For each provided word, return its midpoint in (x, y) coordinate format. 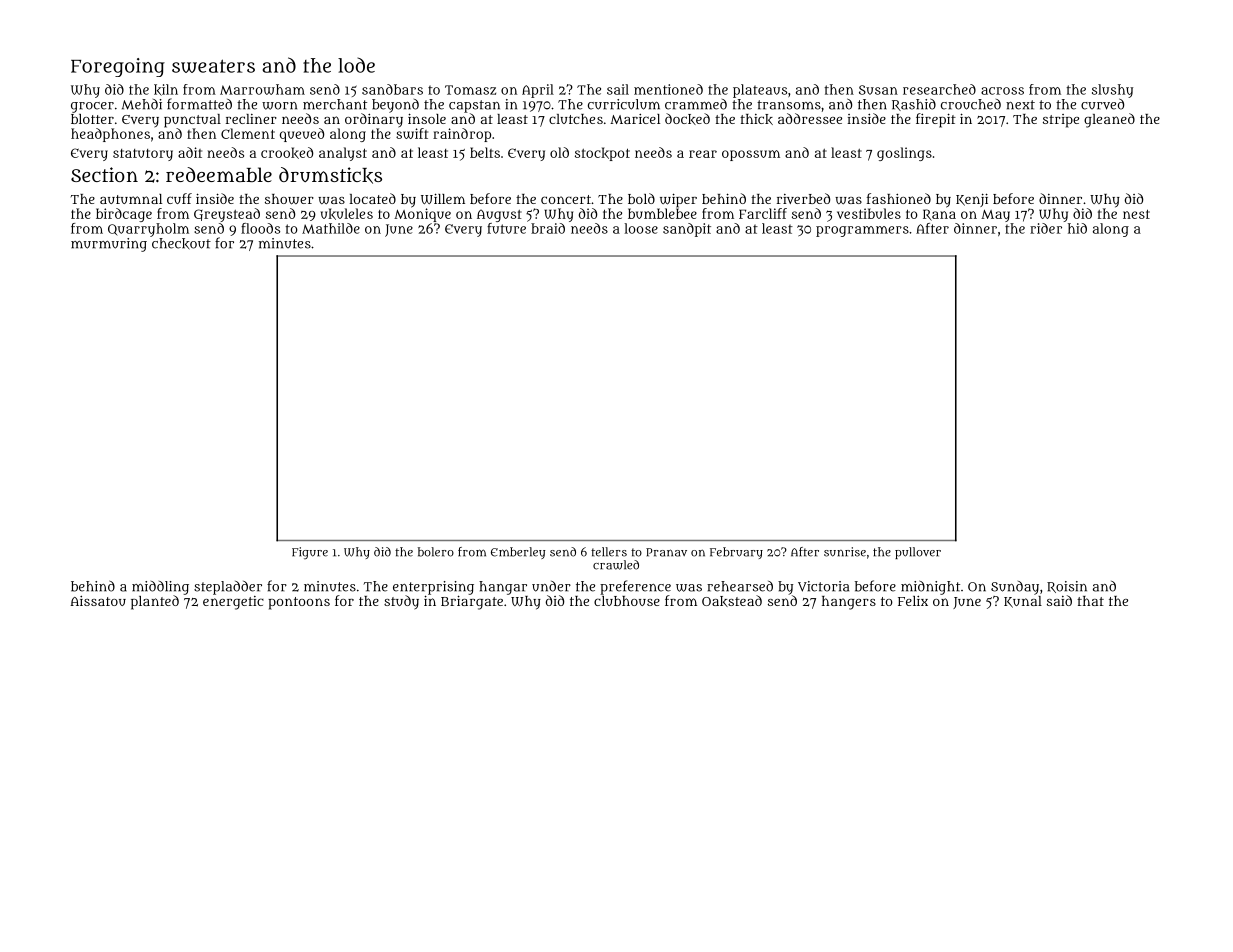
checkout (181, 244)
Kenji (972, 200)
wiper (678, 200)
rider (1046, 228)
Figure (310, 553)
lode (356, 65)
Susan (878, 90)
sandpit (687, 230)
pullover (918, 553)
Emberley (518, 553)
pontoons (299, 603)
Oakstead (732, 601)
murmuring (109, 245)
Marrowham (262, 89)
